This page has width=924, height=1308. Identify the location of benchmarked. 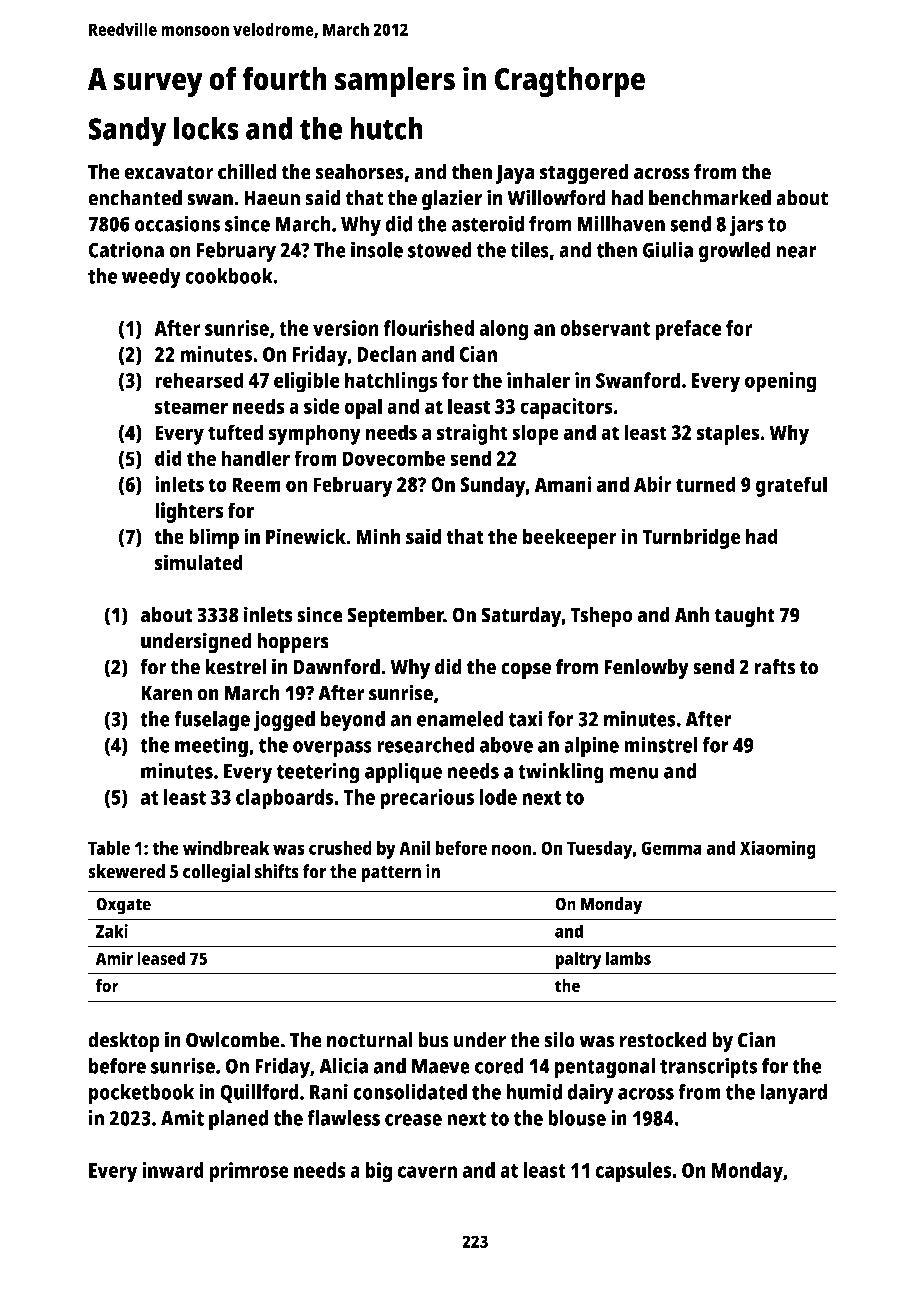
(710, 198).
